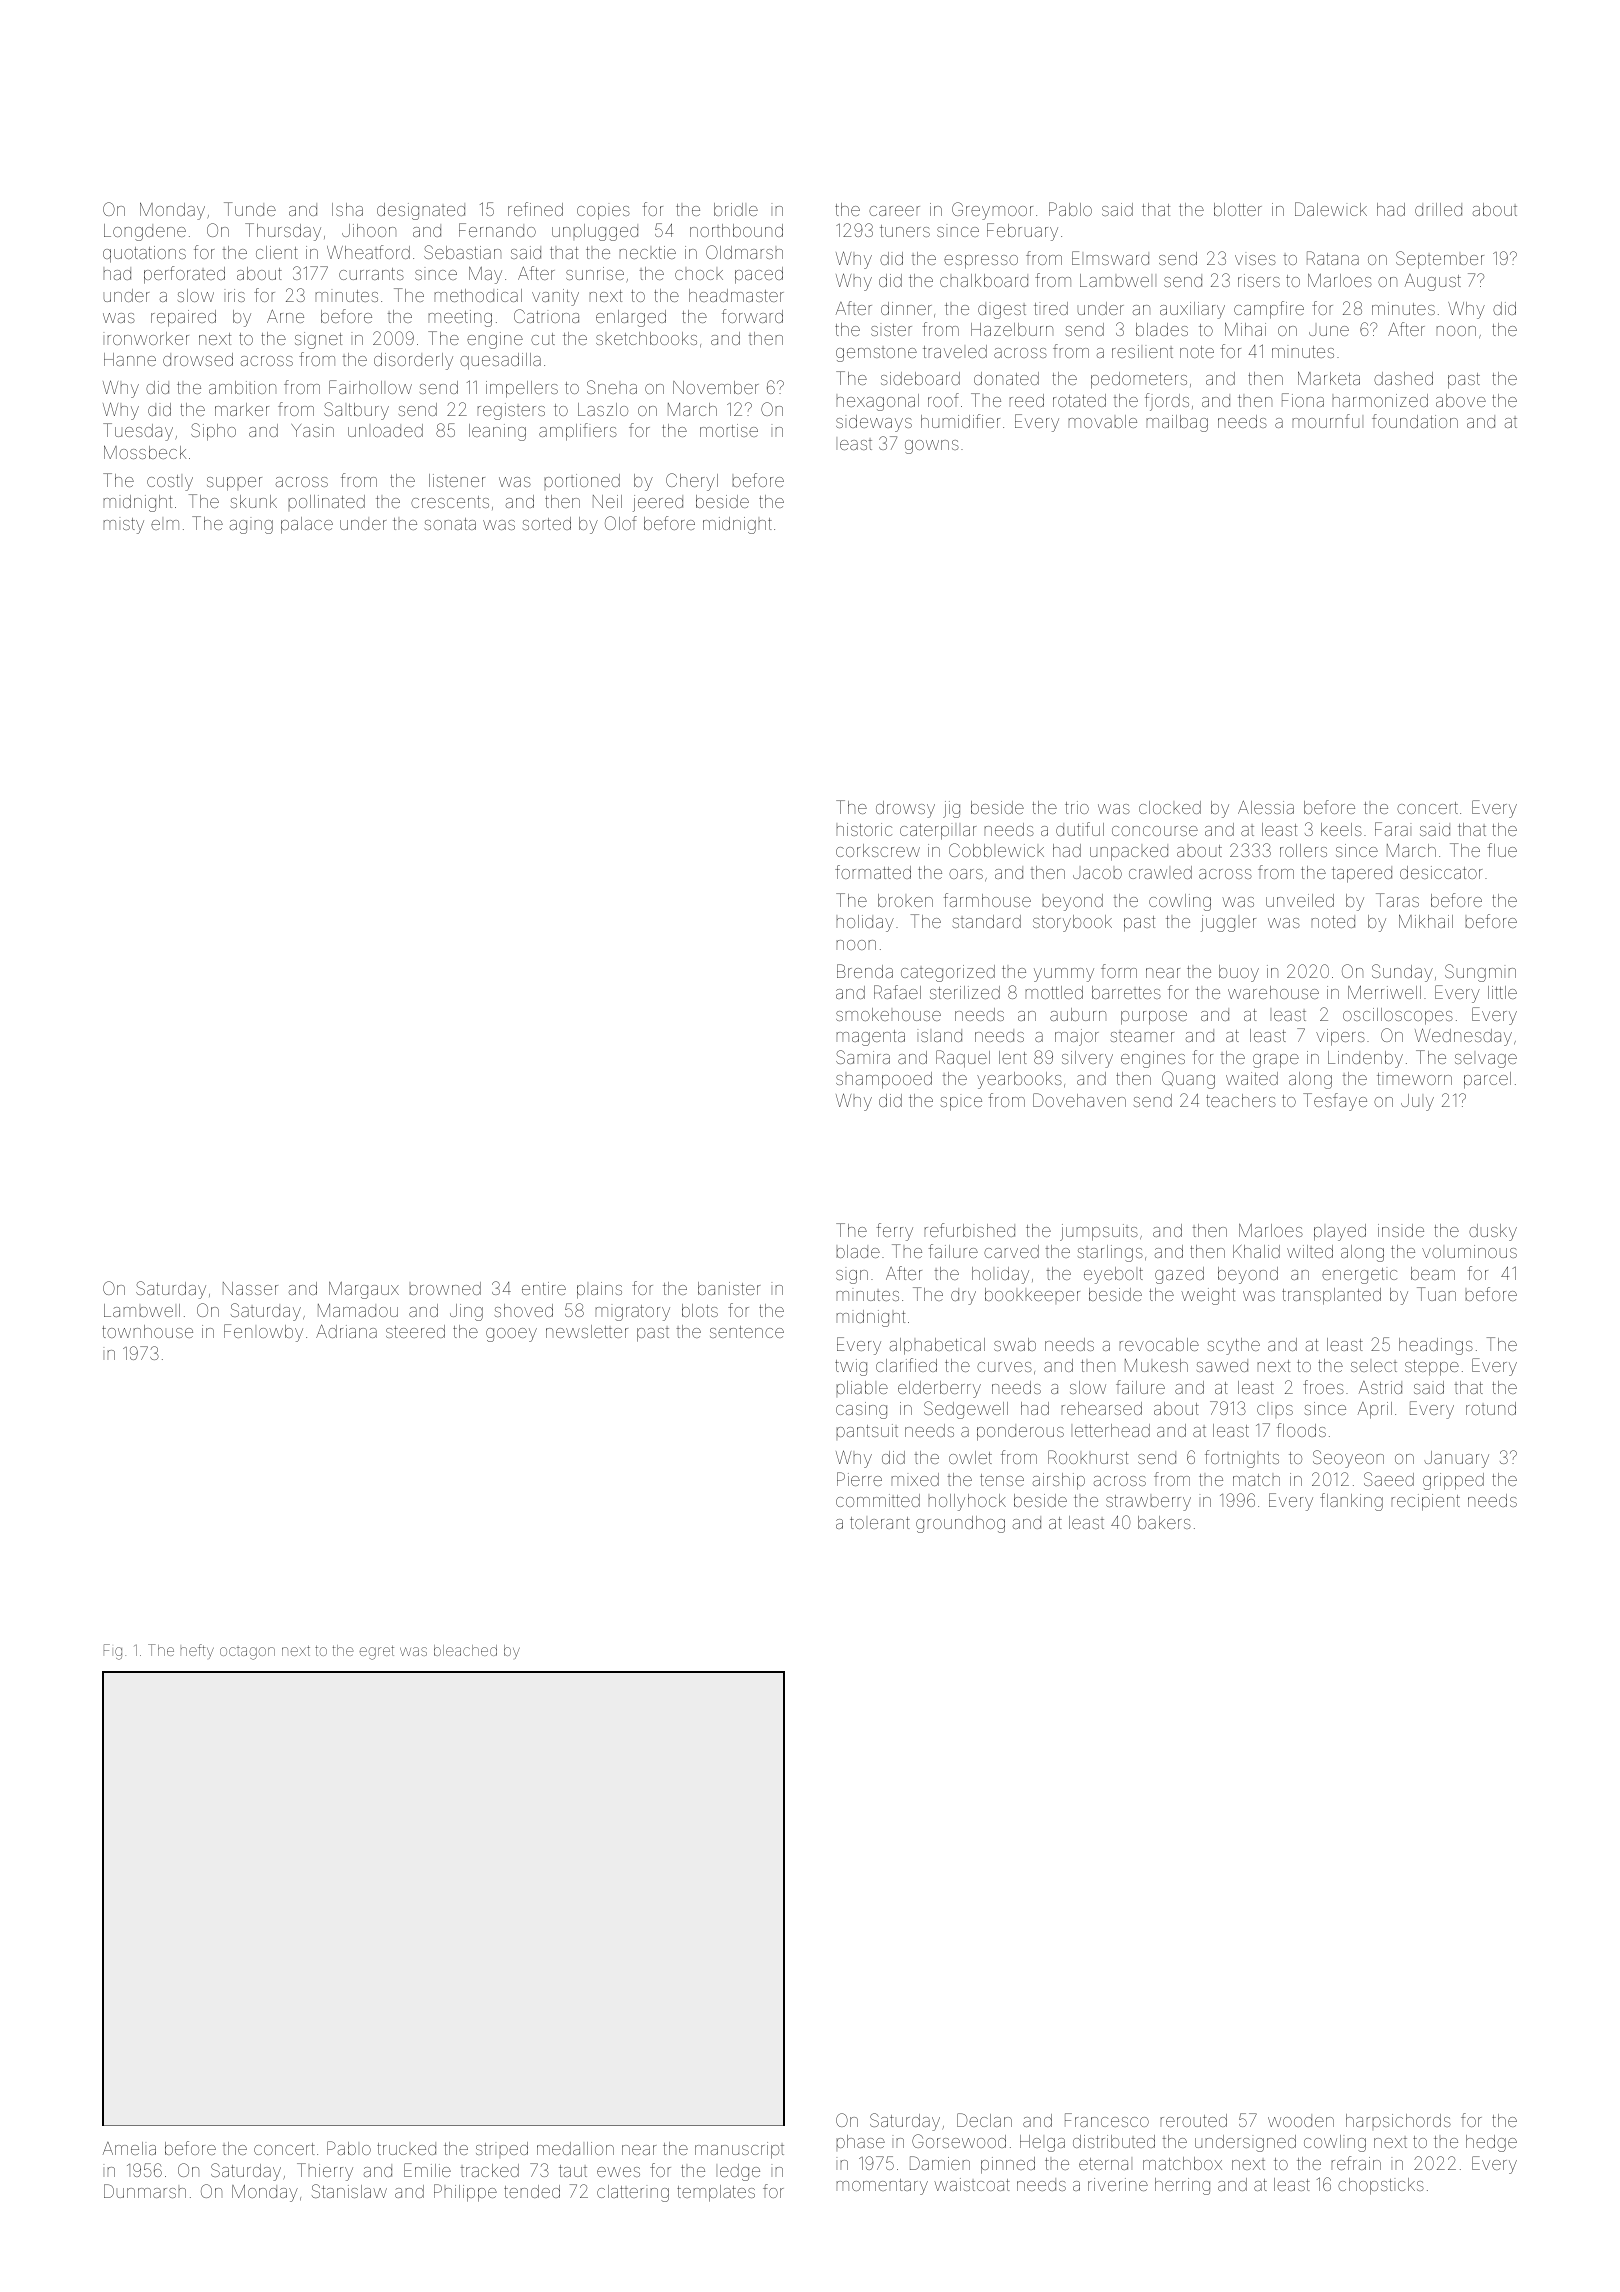  I want to click on Thierry, so click(325, 2172).
